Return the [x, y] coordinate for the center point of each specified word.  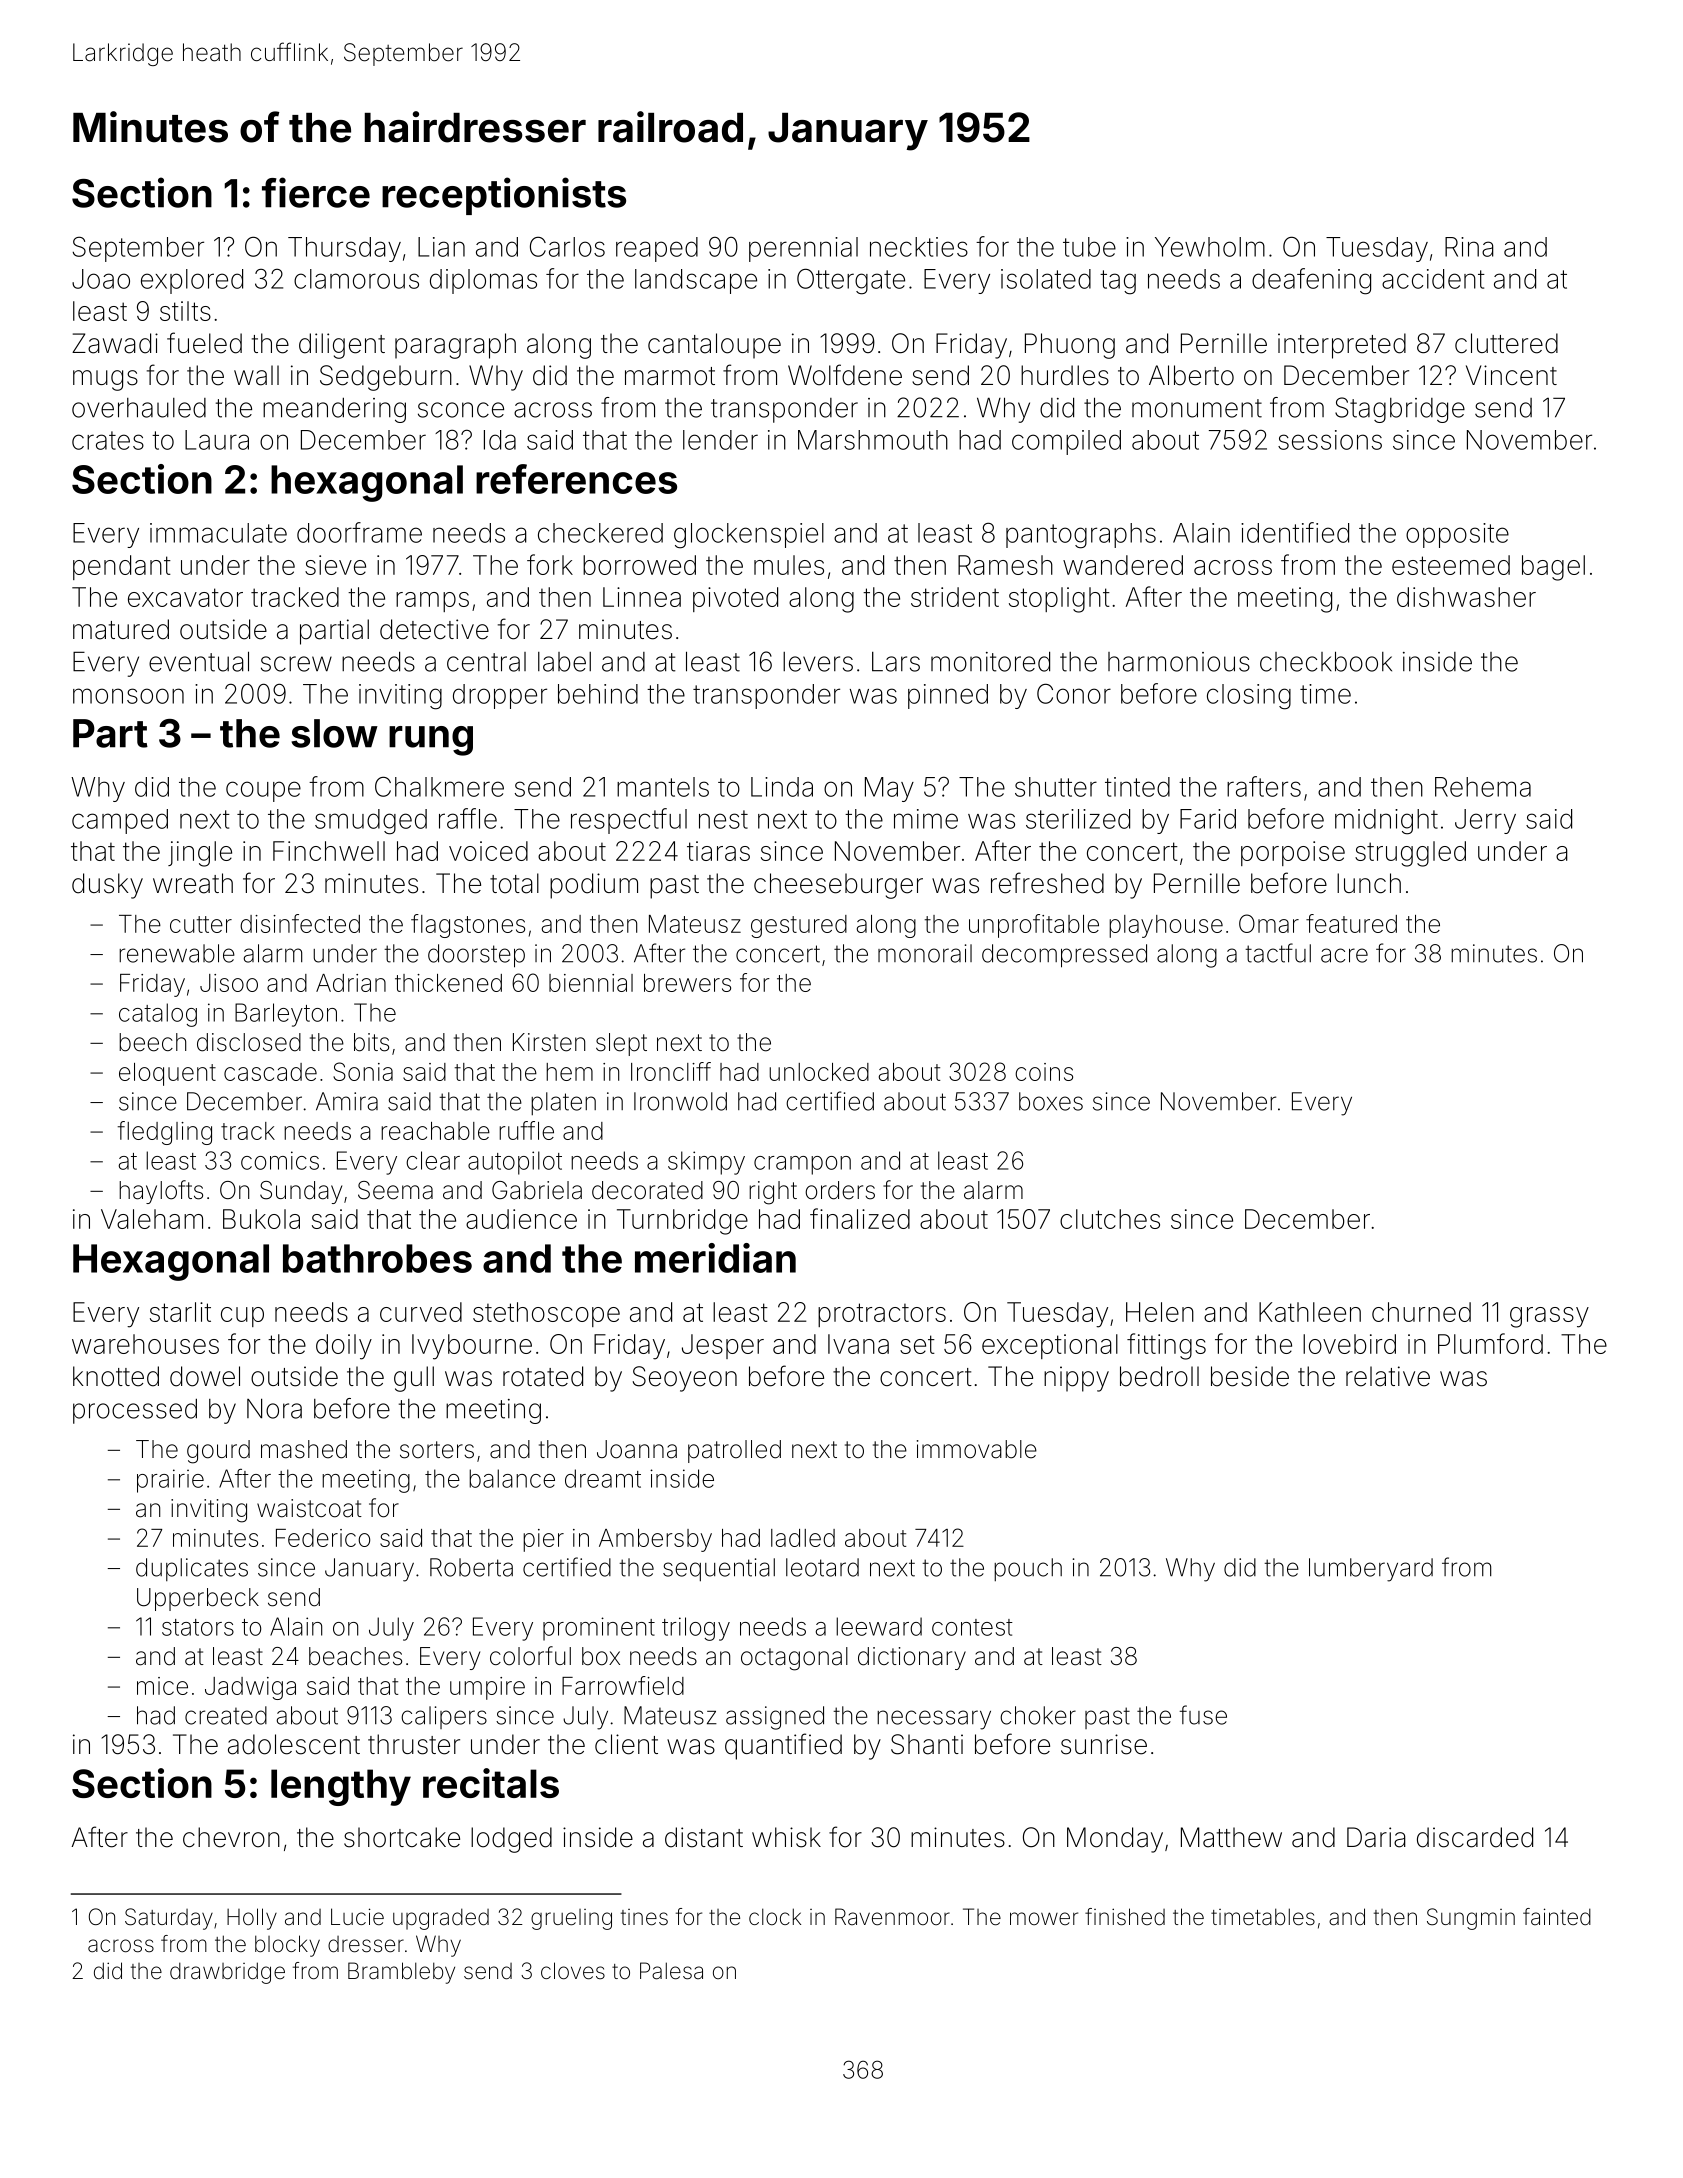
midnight [1386, 822]
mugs [105, 380]
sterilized [1078, 819]
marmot [670, 376]
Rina [1469, 247]
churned [1421, 1312]
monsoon [128, 696]
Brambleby [401, 1973]
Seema [395, 1190]
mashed [304, 1449]
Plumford [1490, 1343]
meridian [715, 1258]
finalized [860, 1218]
